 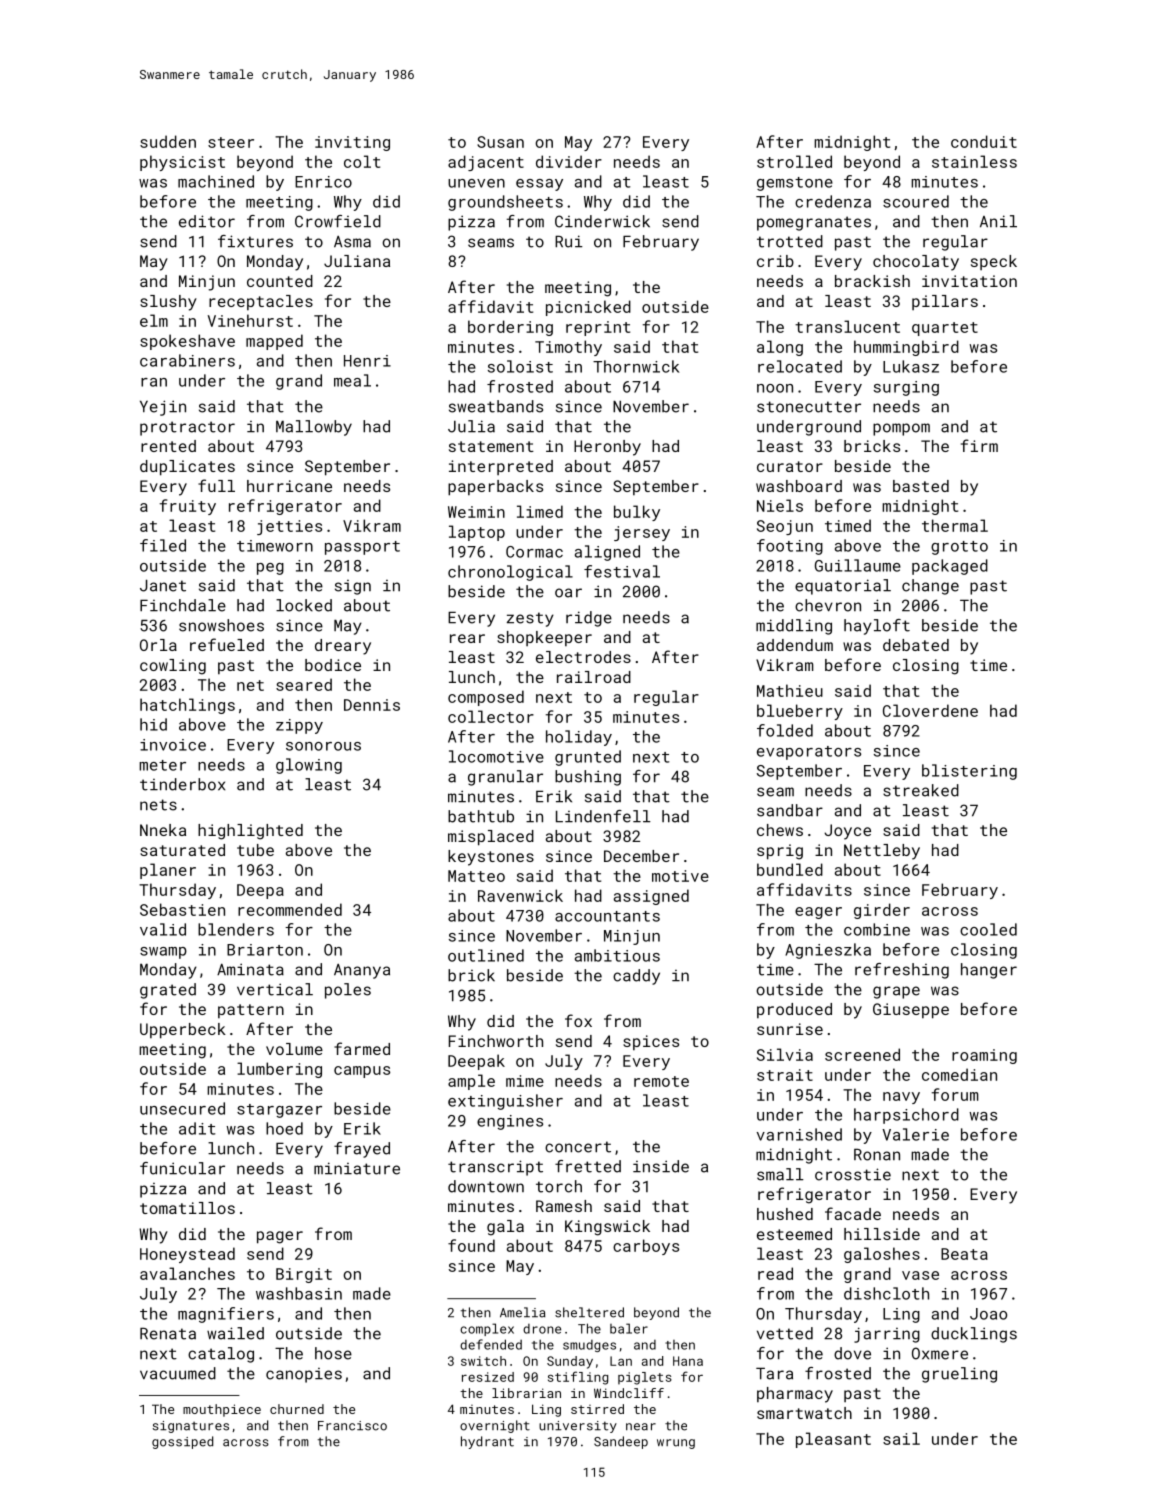 I want to click on December, so click(x=641, y=856).
